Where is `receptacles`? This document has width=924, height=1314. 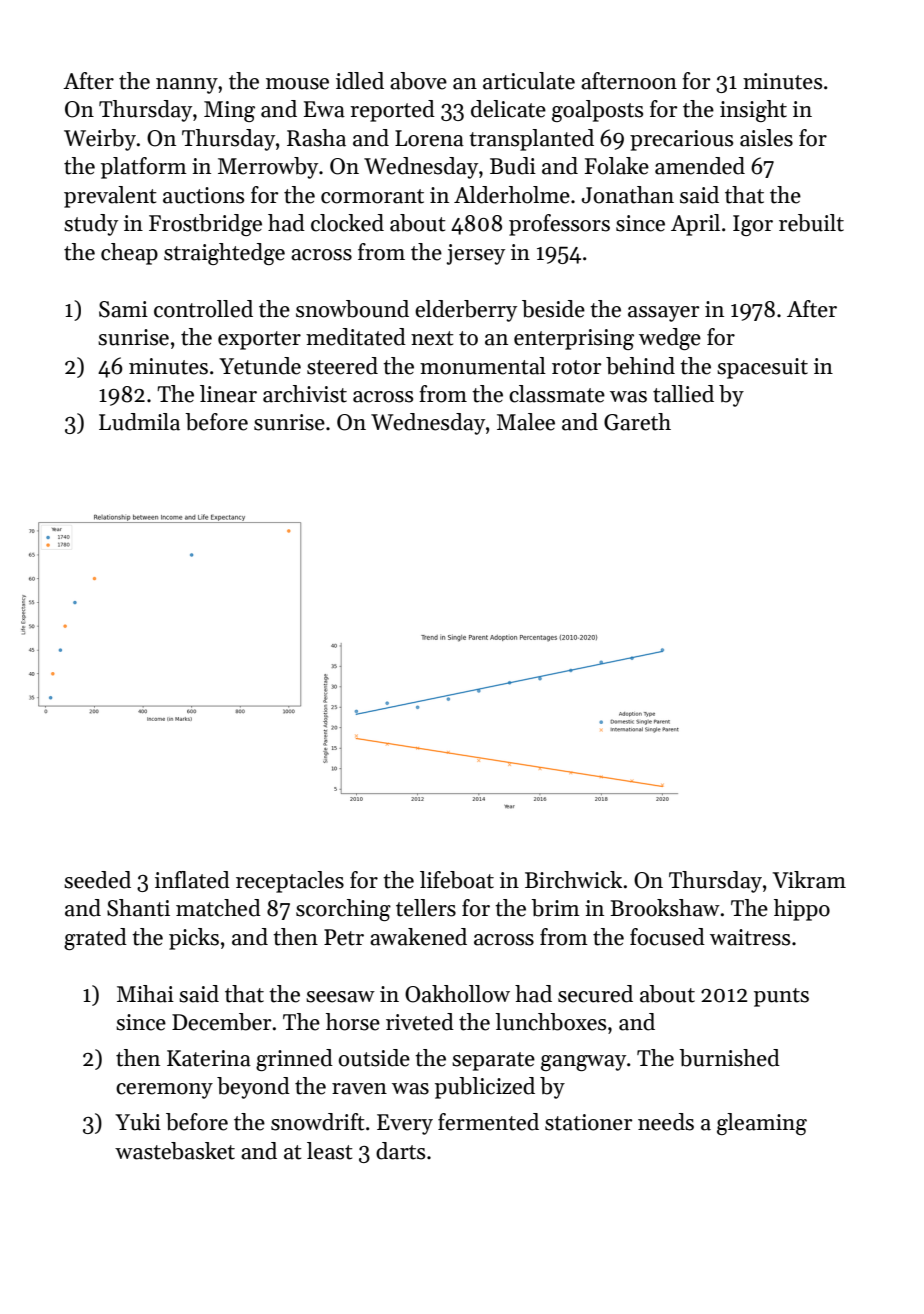 receptacles is located at coordinates (290, 882).
